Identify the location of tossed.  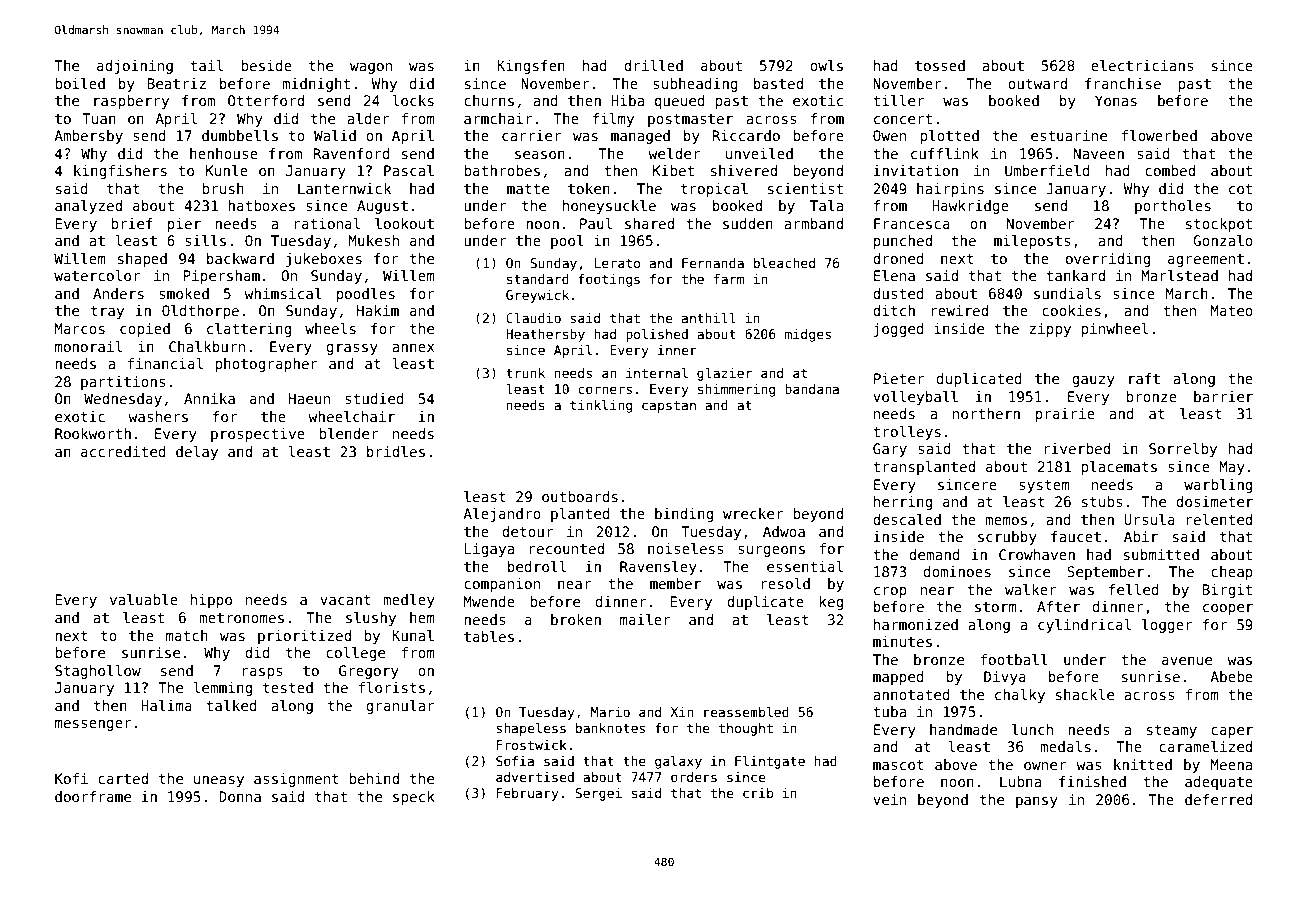
(940, 65).
